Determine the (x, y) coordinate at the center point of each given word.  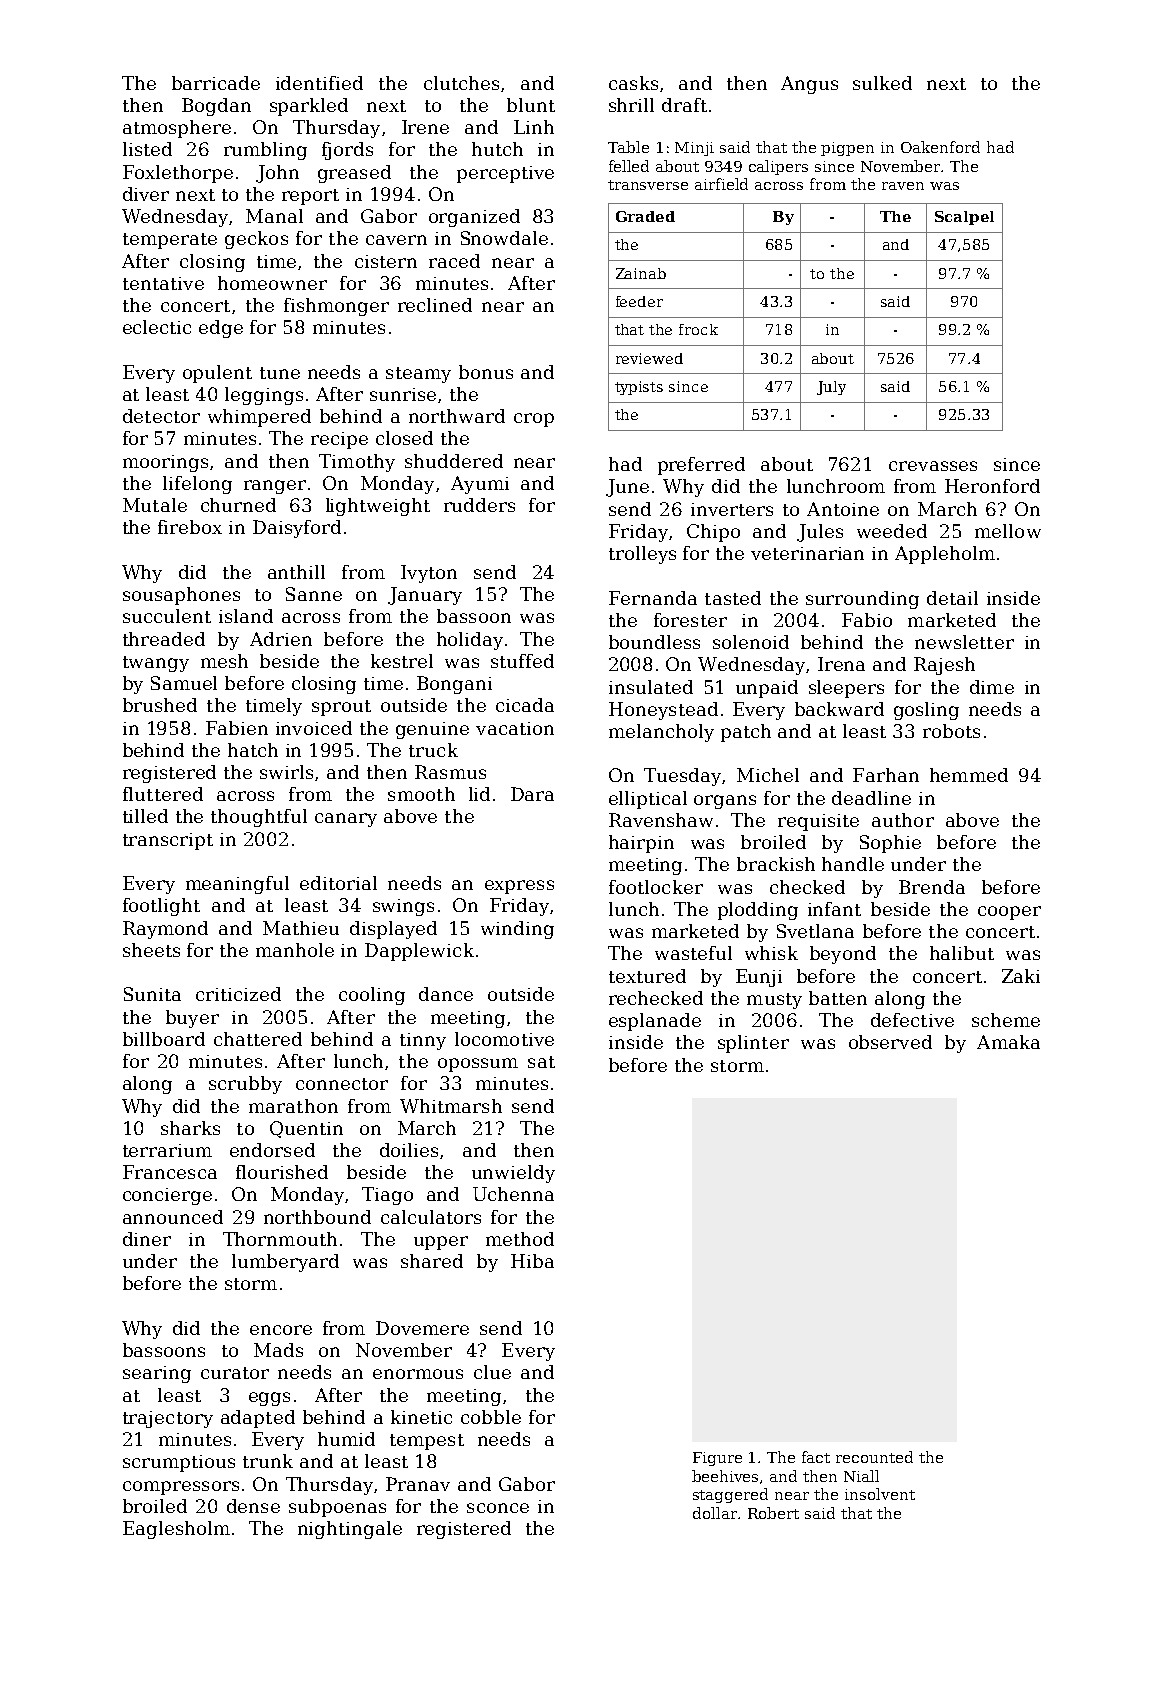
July (831, 388)
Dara (532, 794)
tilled (145, 816)
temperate (170, 241)
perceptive (505, 174)
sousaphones (181, 596)
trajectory (168, 1419)
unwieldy (513, 1174)
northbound (317, 1217)
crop (534, 420)
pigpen (847, 149)
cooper (1009, 913)
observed (890, 1042)
